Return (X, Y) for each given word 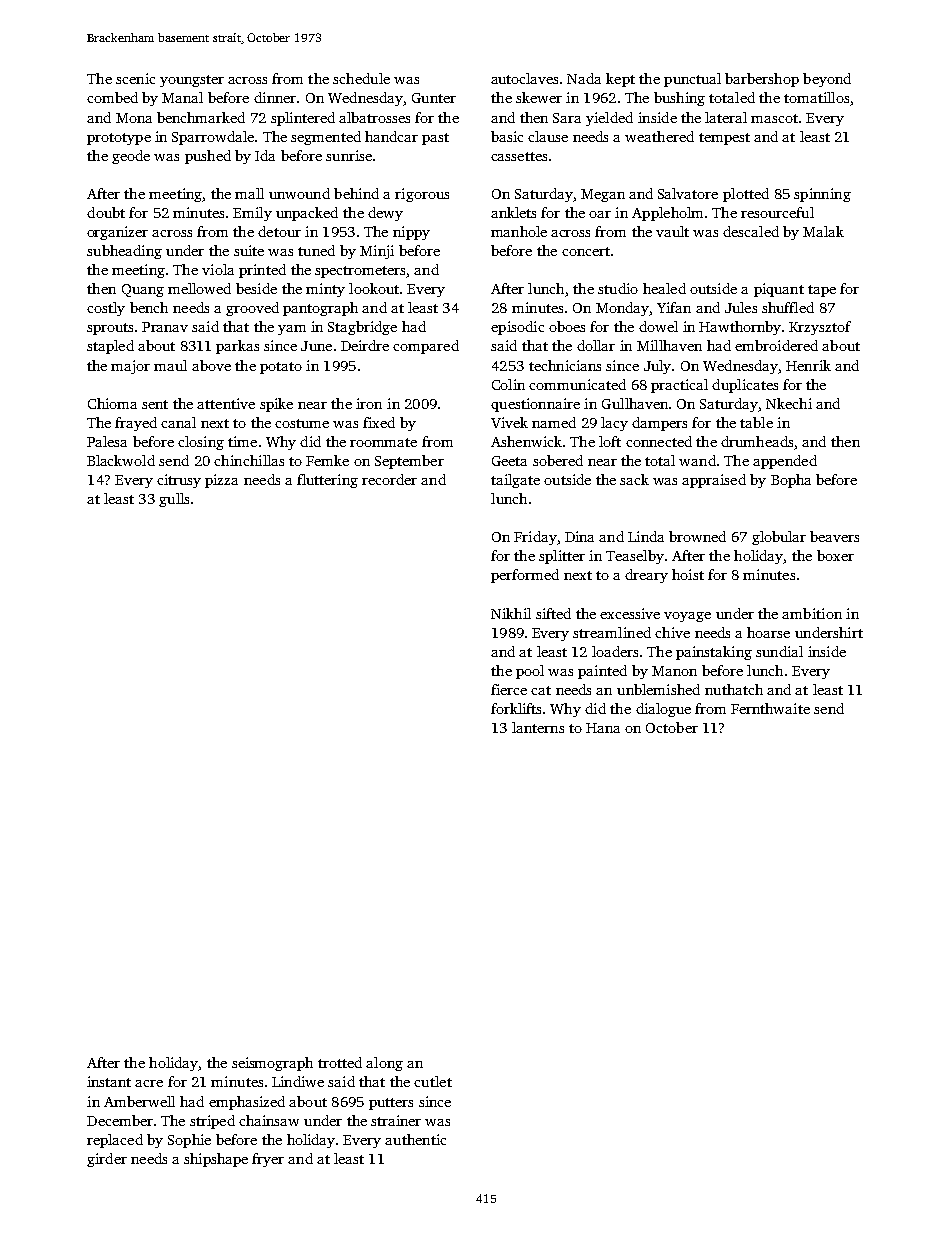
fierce (509, 689)
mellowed (199, 288)
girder (107, 1160)
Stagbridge (362, 328)
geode (131, 157)
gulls (174, 500)
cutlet (433, 1081)
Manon (674, 671)
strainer (396, 1120)
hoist (688, 574)
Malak (823, 231)
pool (530, 672)
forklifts (516, 708)
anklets (513, 212)
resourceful (777, 212)
